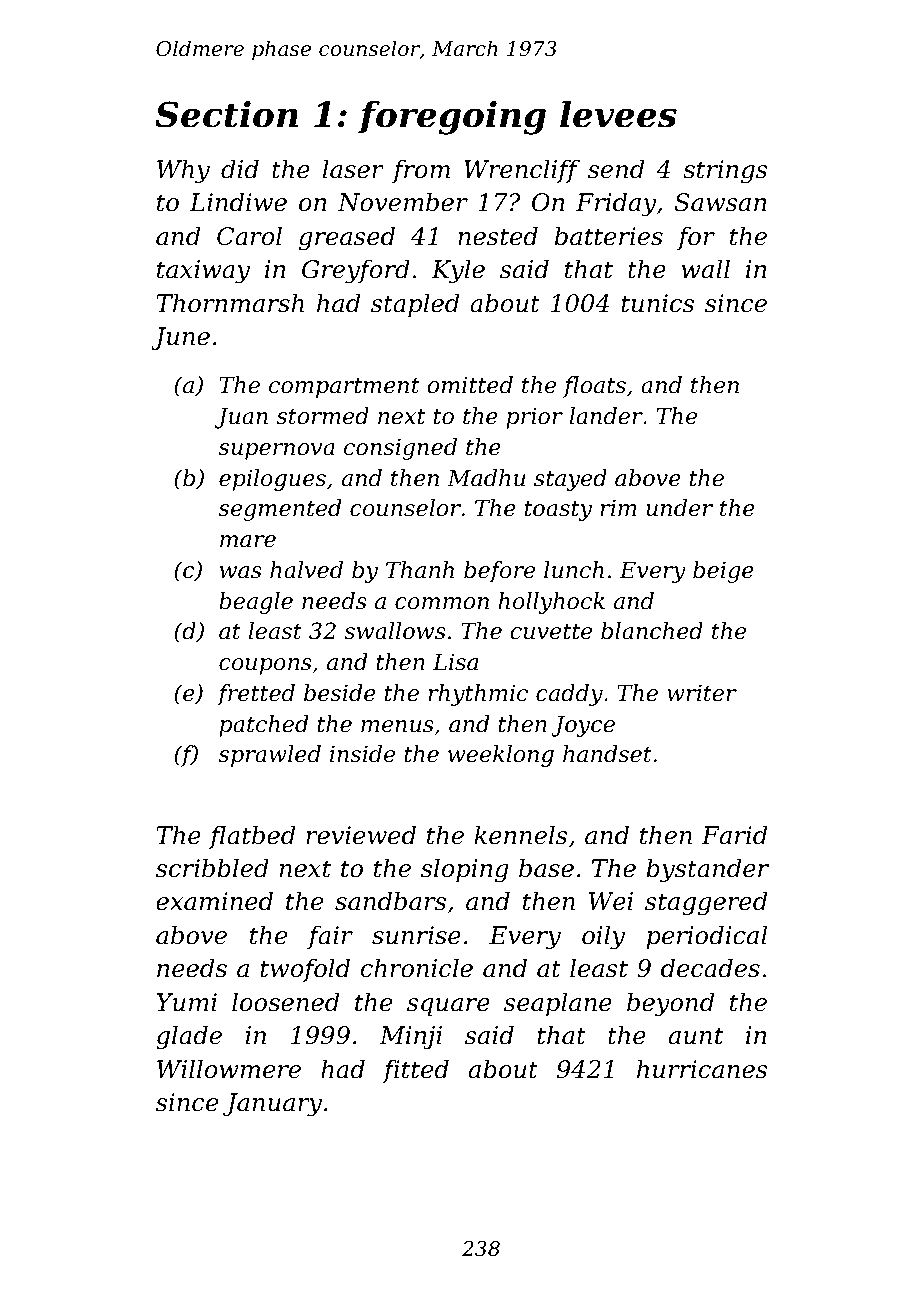 The height and width of the page is (1311, 924). Describe the element at coordinates (226, 114) in the page. I see `Section` at that location.
